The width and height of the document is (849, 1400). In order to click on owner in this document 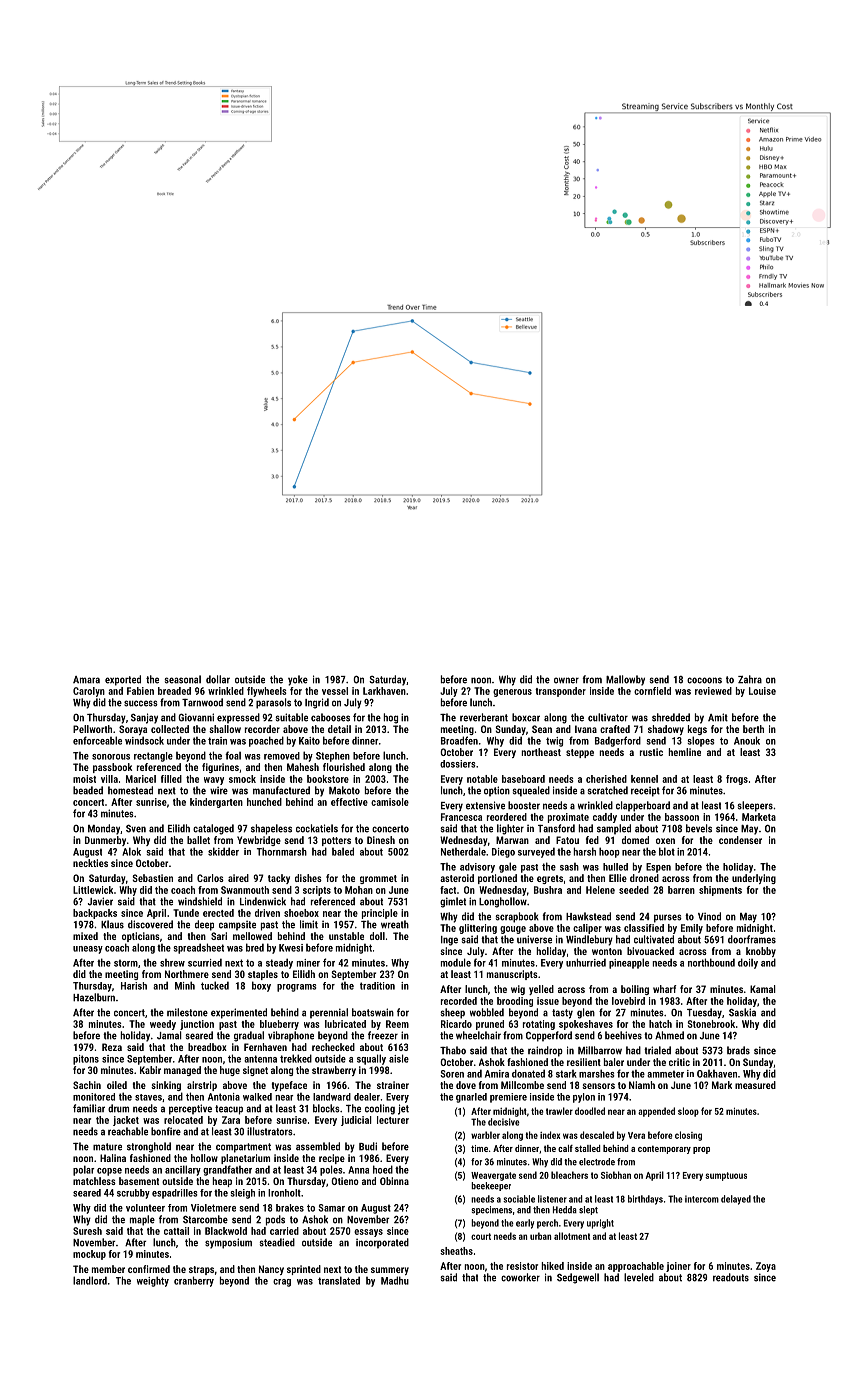, I will do `click(566, 680)`.
